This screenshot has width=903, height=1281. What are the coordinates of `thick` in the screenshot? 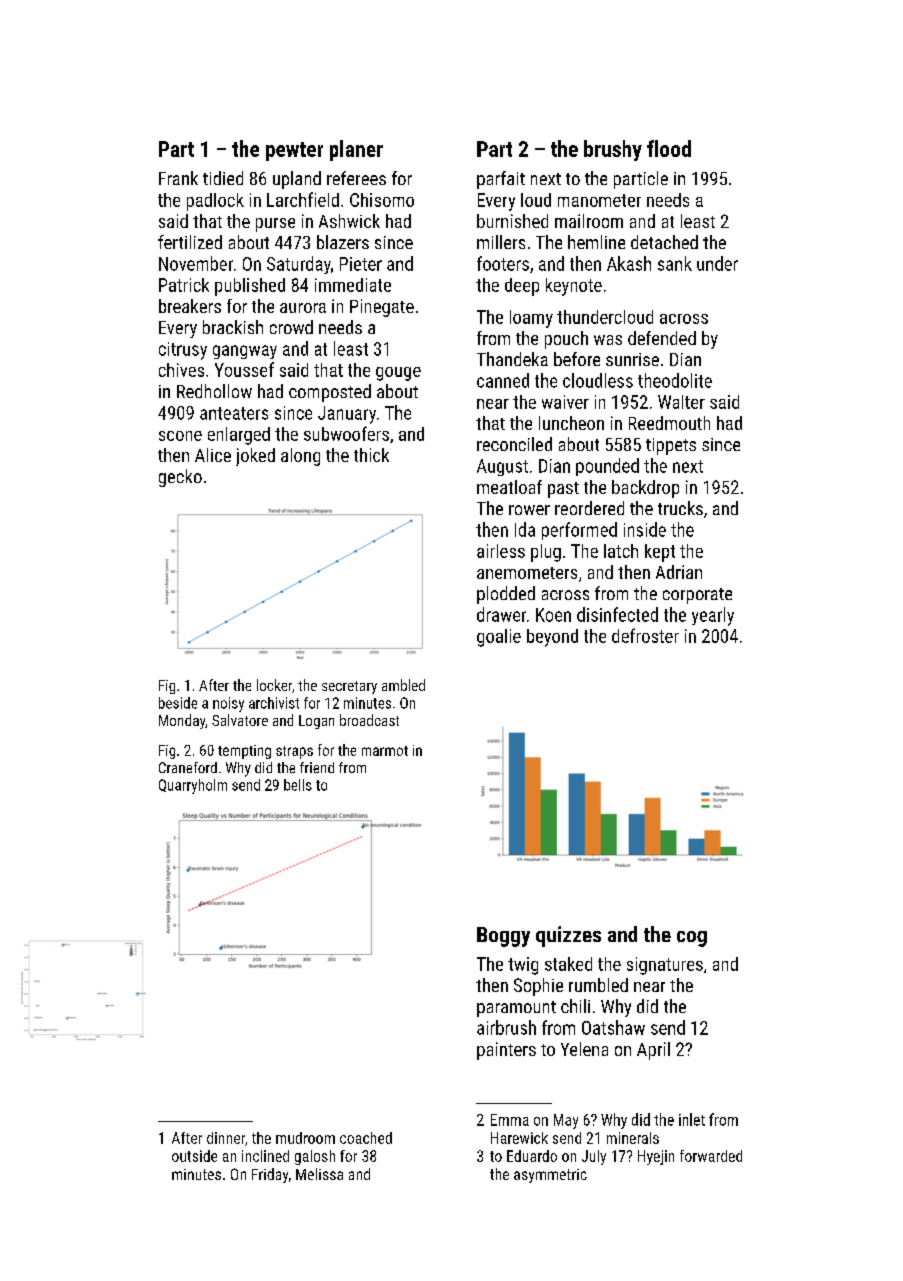 It's located at (371, 455).
